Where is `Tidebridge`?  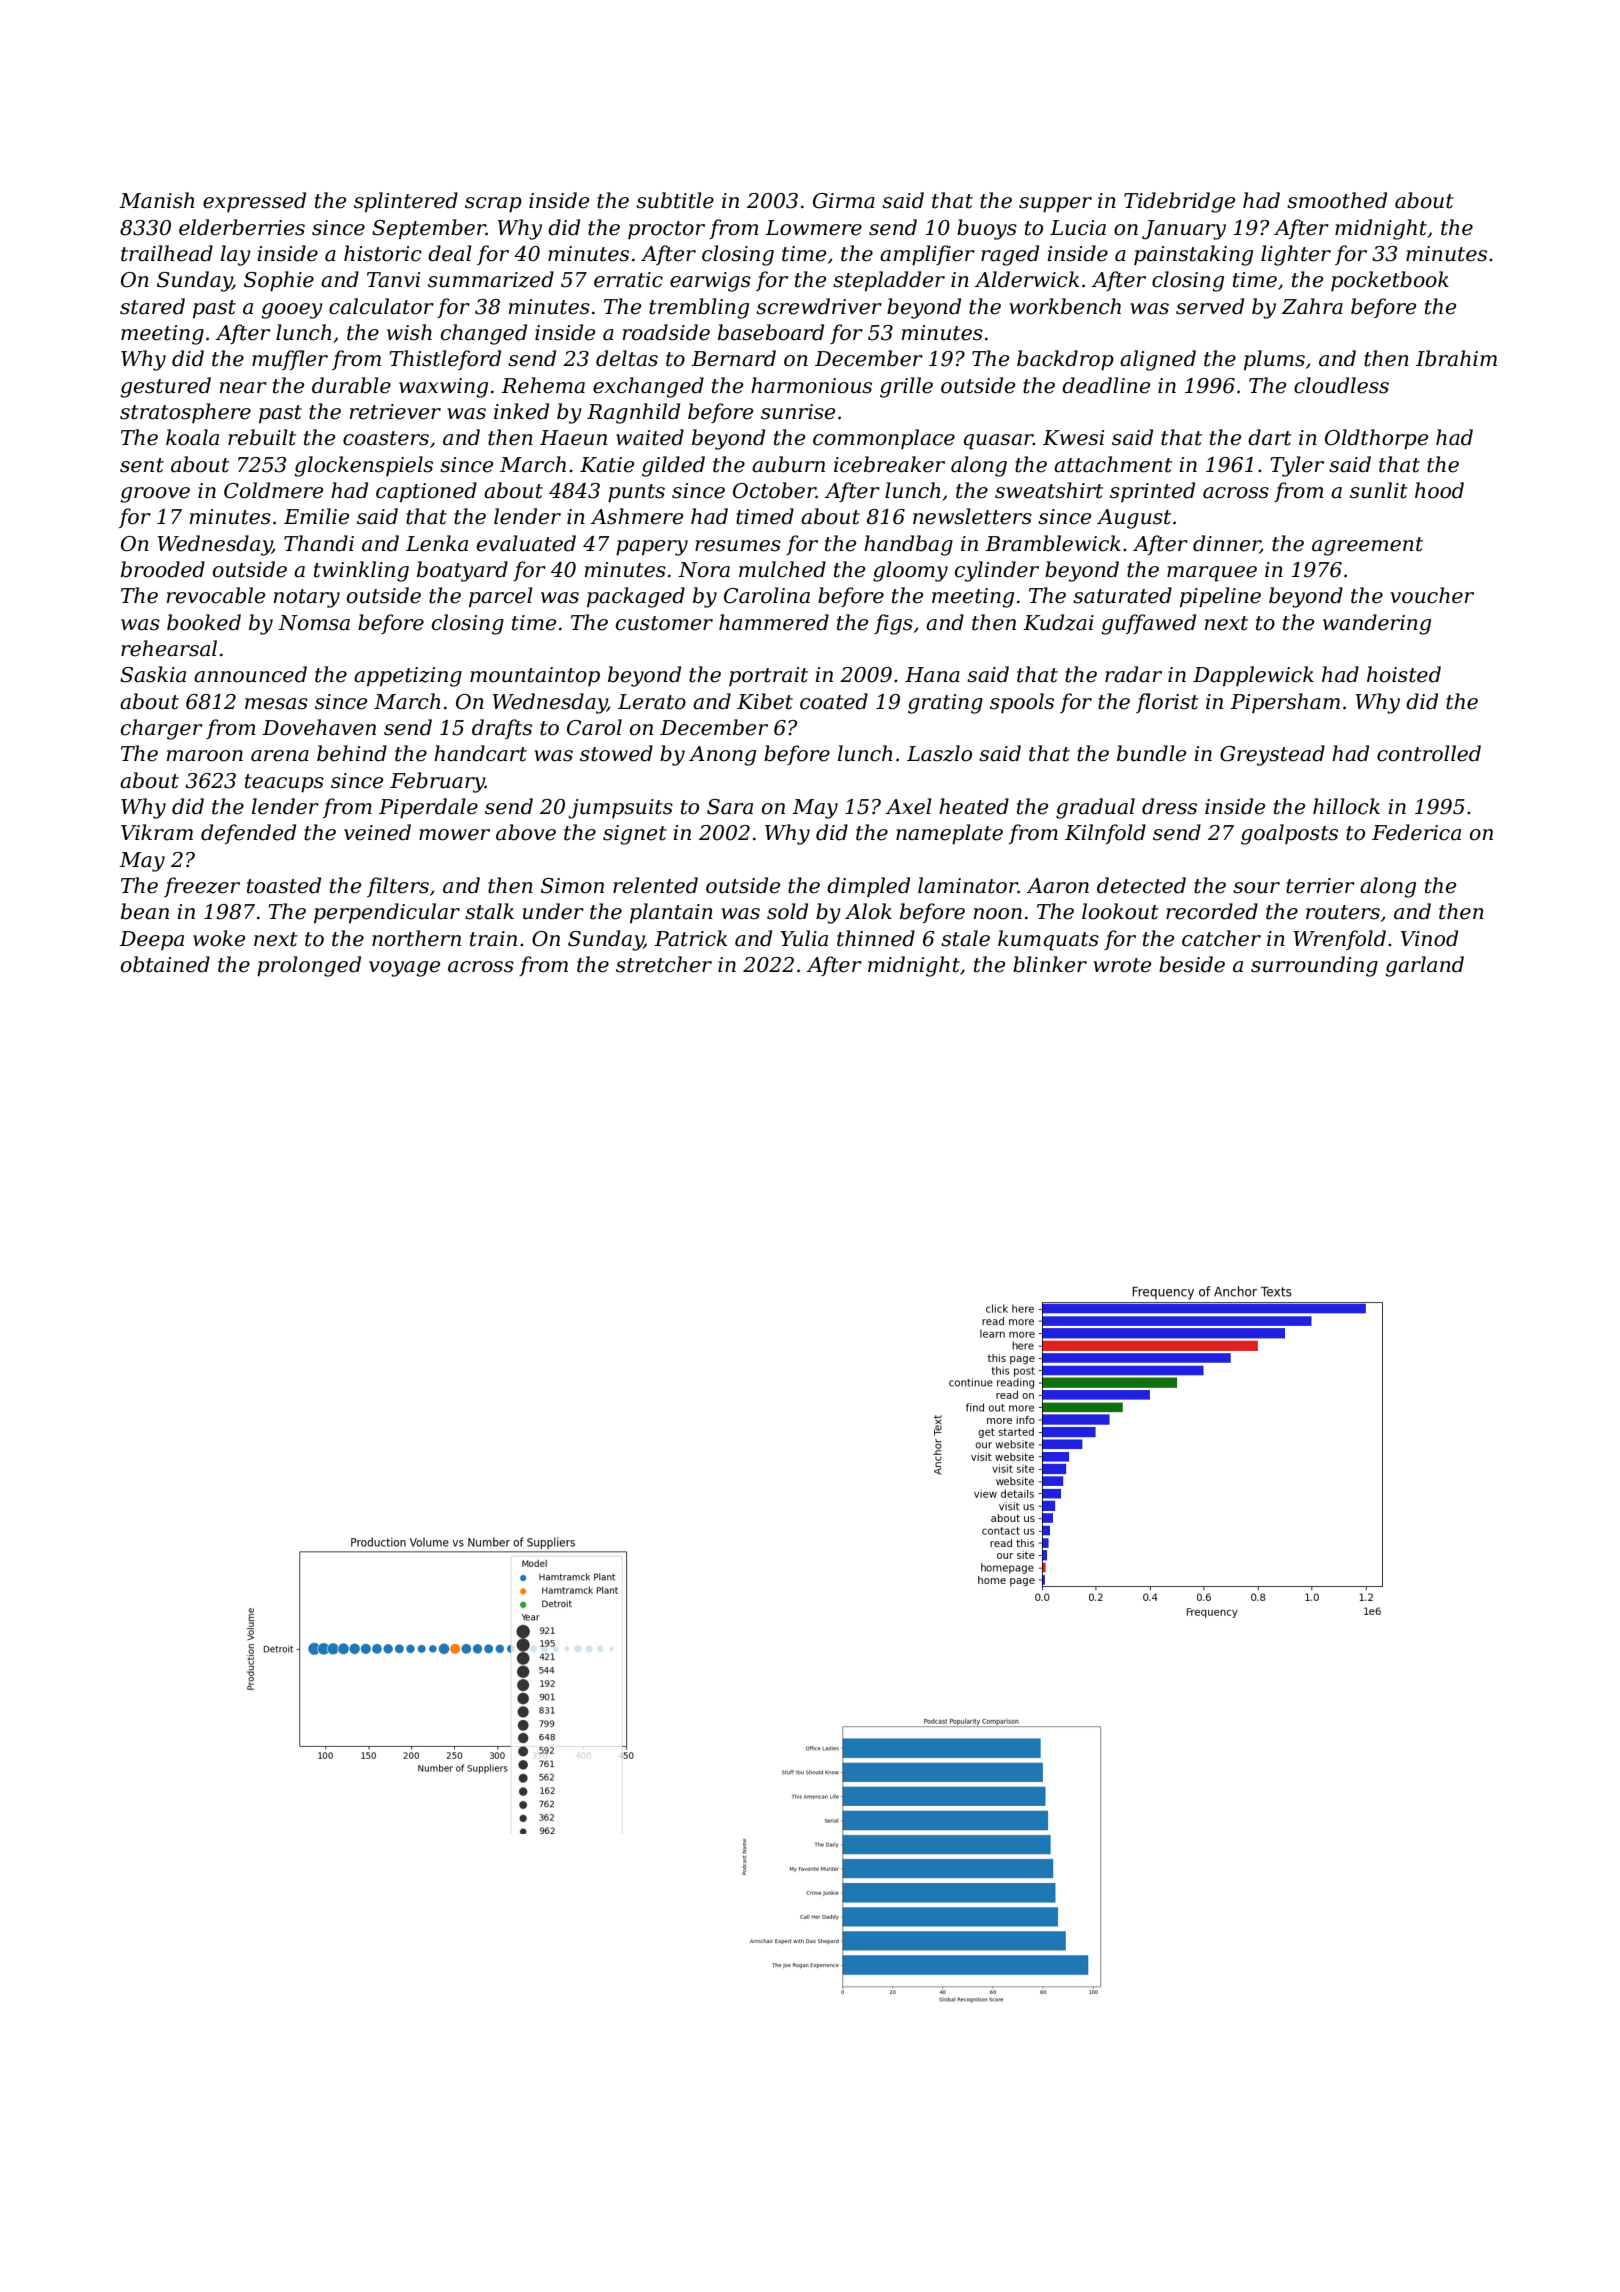 Tidebridge is located at coordinates (1179, 202).
